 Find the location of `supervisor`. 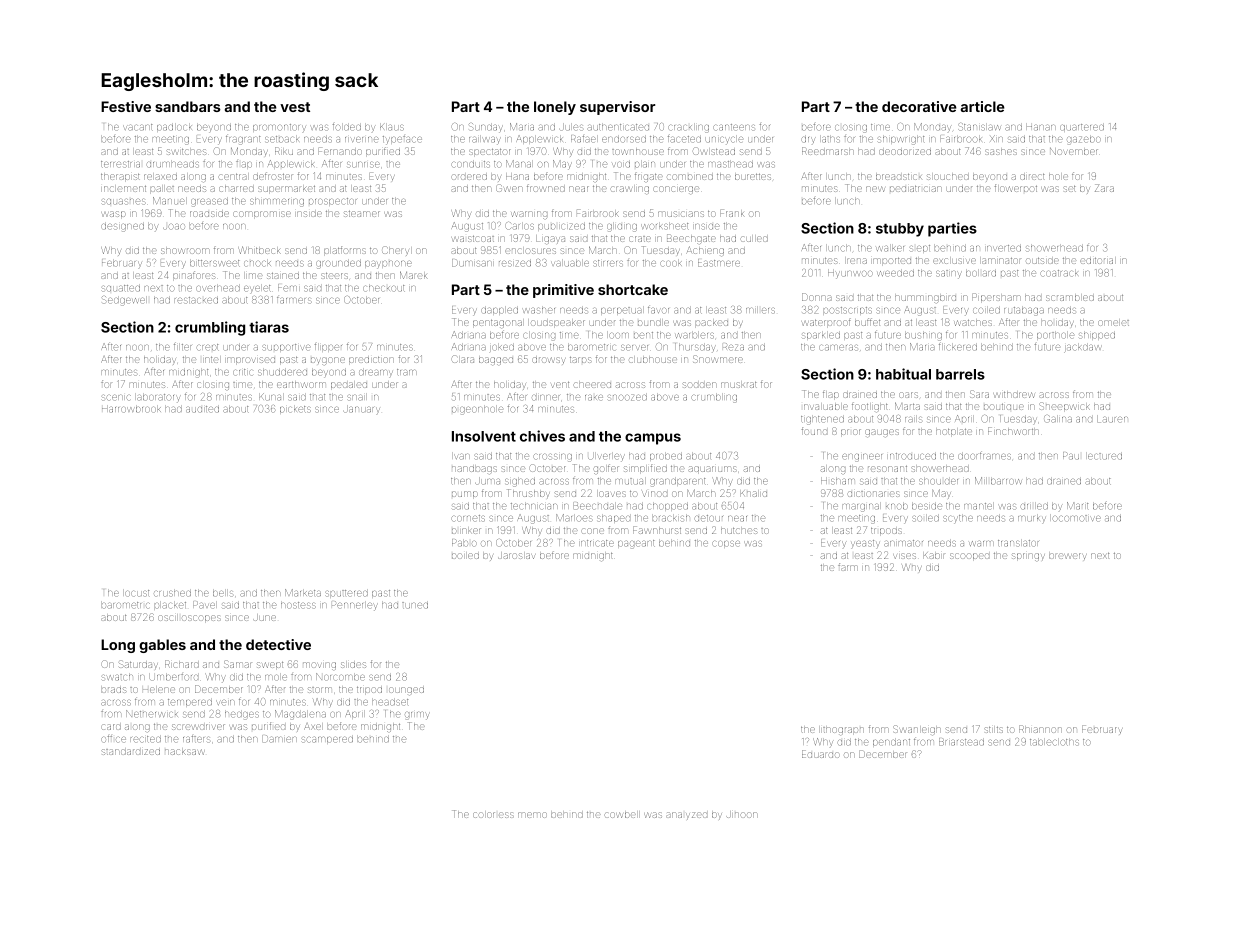

supervisor is located at coordinates (617, 108).
